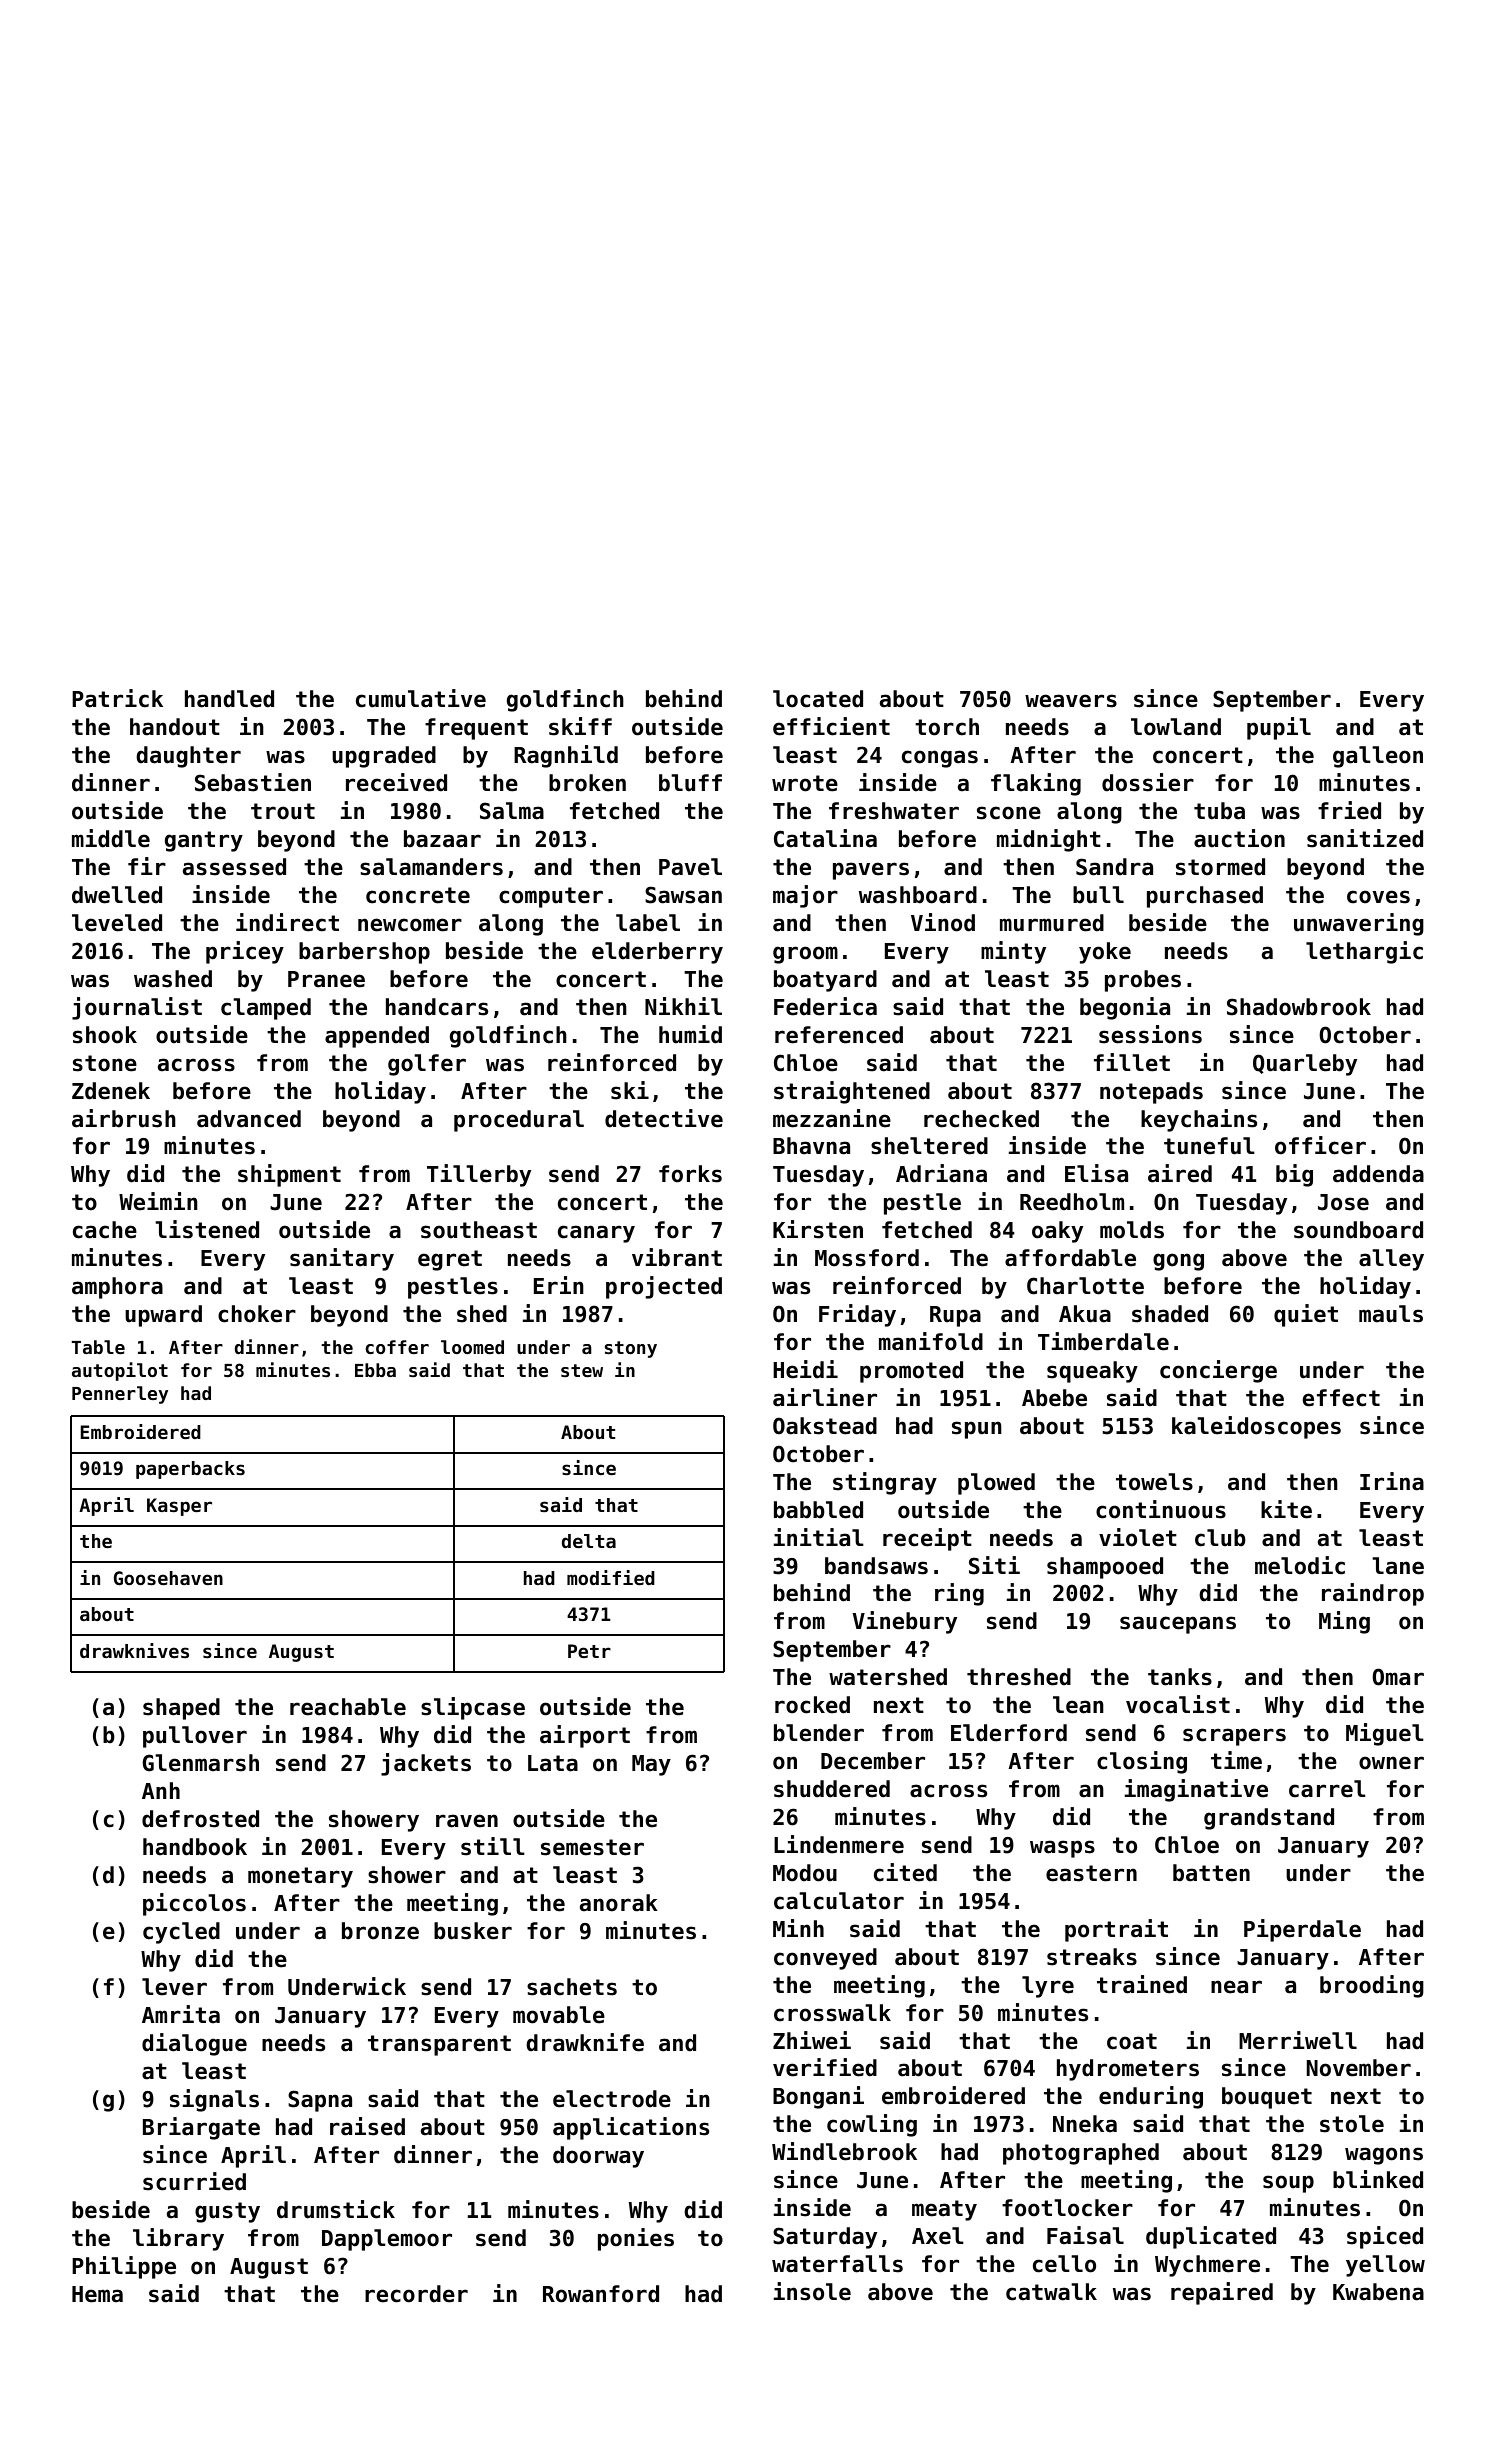 This screenshot has height=2464, width=1496. Describe the element at coordinates (636, 2239) in the screenshot. I see `ponies` at that location.
